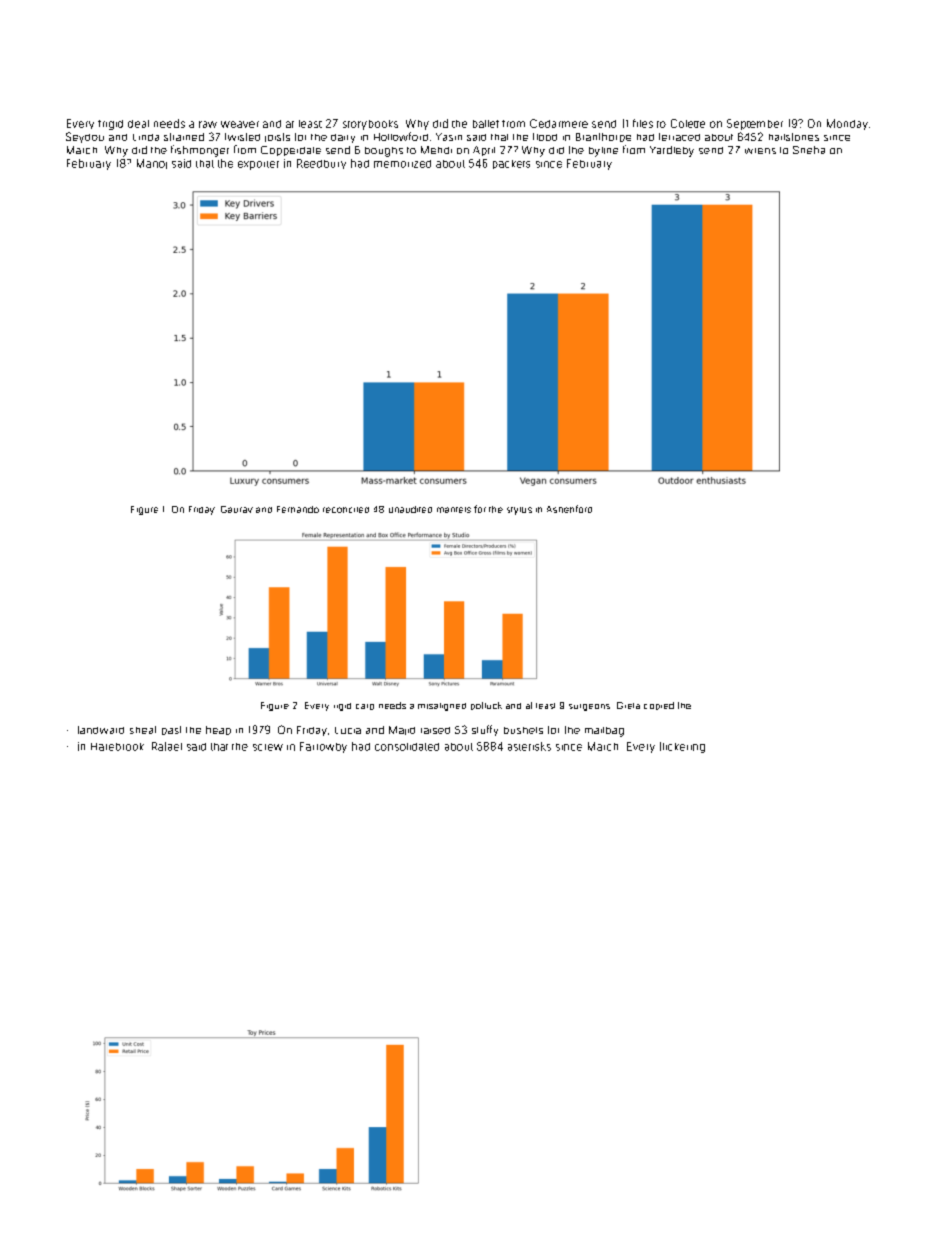 The height and width of the document is (1233, 952). I want to click on carp, so click(365, 707).
